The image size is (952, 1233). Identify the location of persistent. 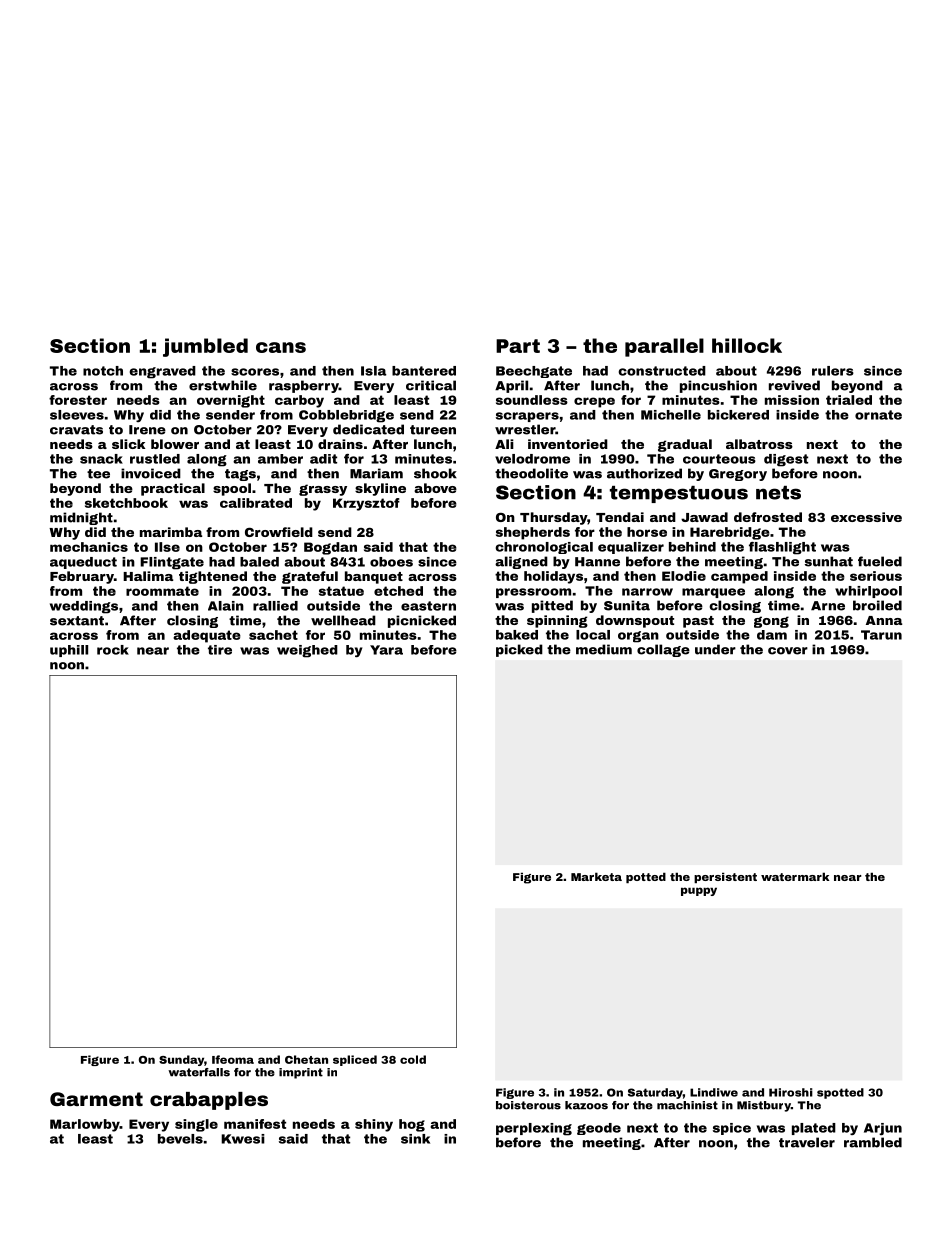
(725, 877).
